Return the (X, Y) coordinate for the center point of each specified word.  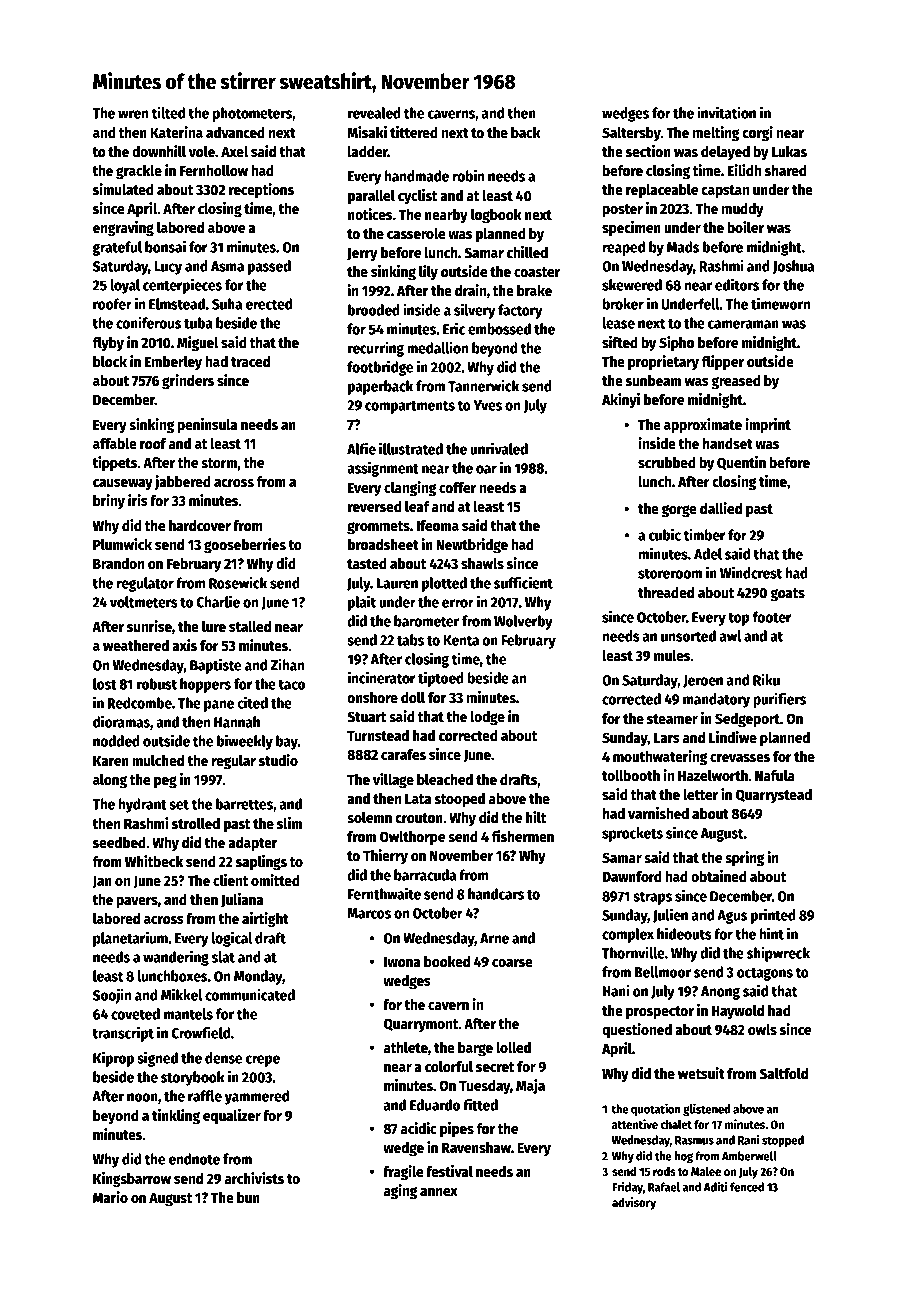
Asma (227, 266)
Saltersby (631, 134)
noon (142, 1097)
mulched (158, 760)
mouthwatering (660, 757)
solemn (369, 817)
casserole (416, 233)
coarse (512, 963)
